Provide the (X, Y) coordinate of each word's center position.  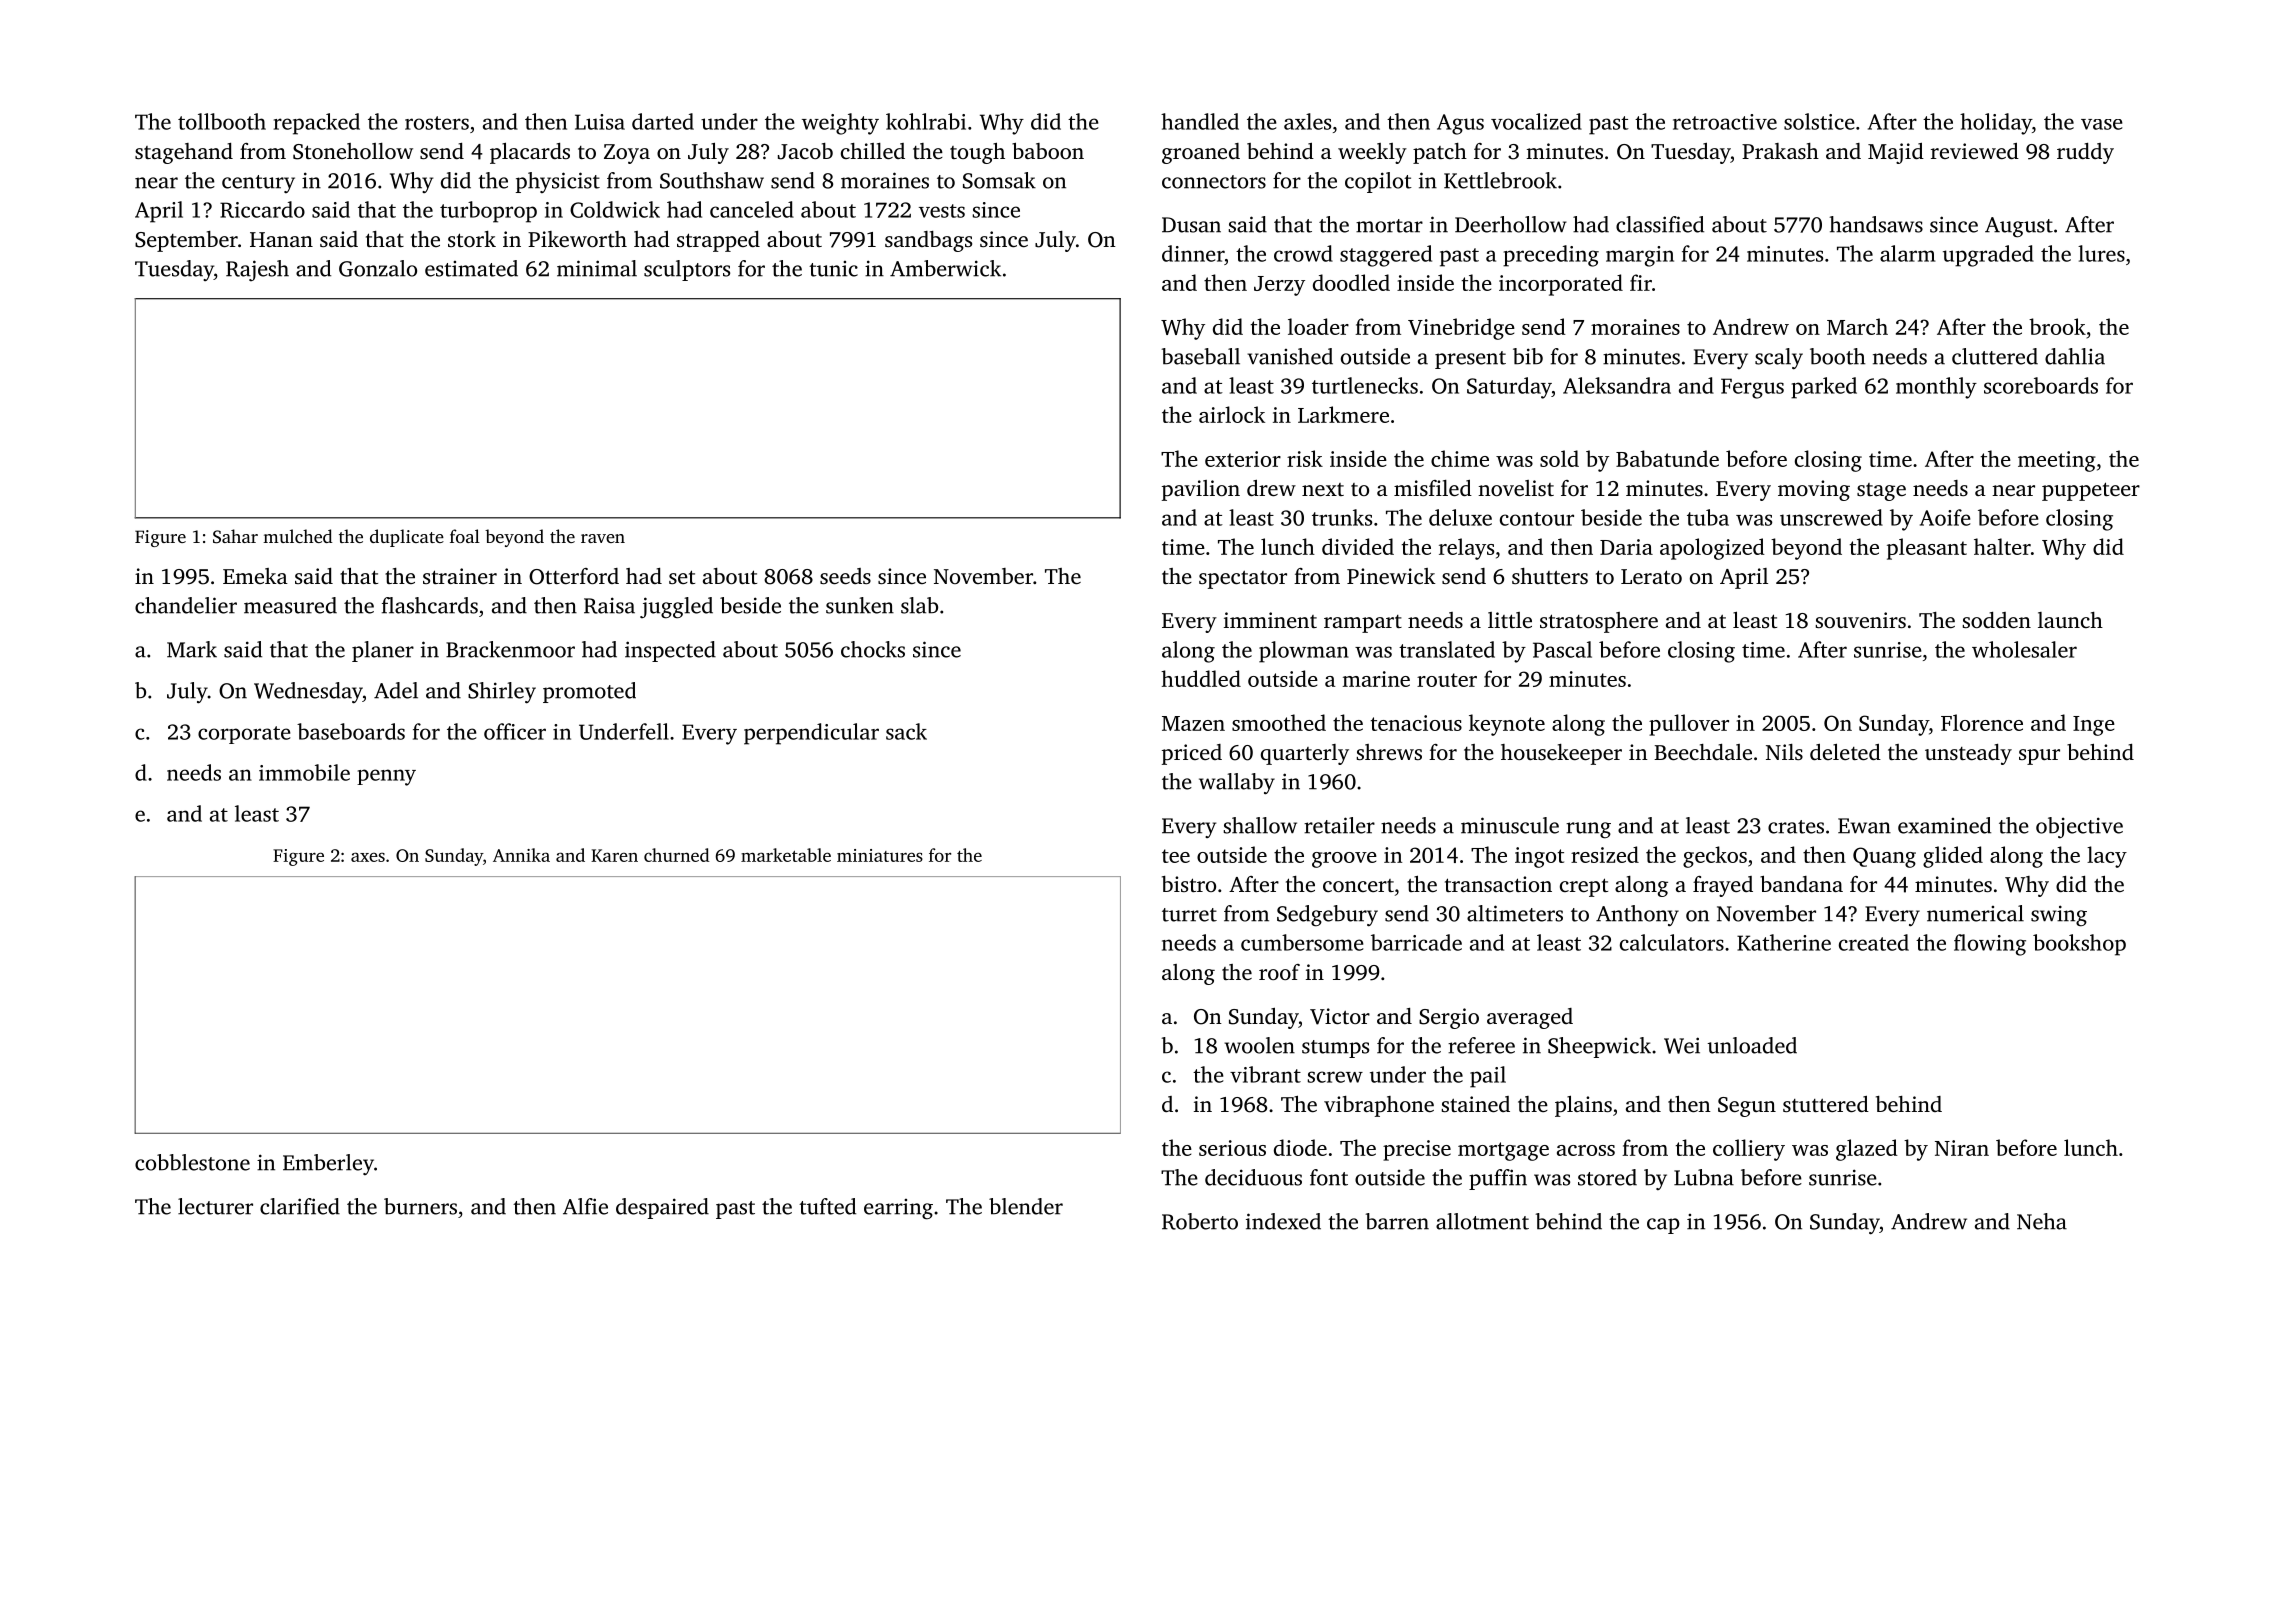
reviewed (1975, 151)
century (258, 184)
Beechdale (1703, 752)
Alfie (585, 1206)
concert (1358, 885)
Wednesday (308, 693)
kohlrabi (926, 121)
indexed (1283, 1221)
